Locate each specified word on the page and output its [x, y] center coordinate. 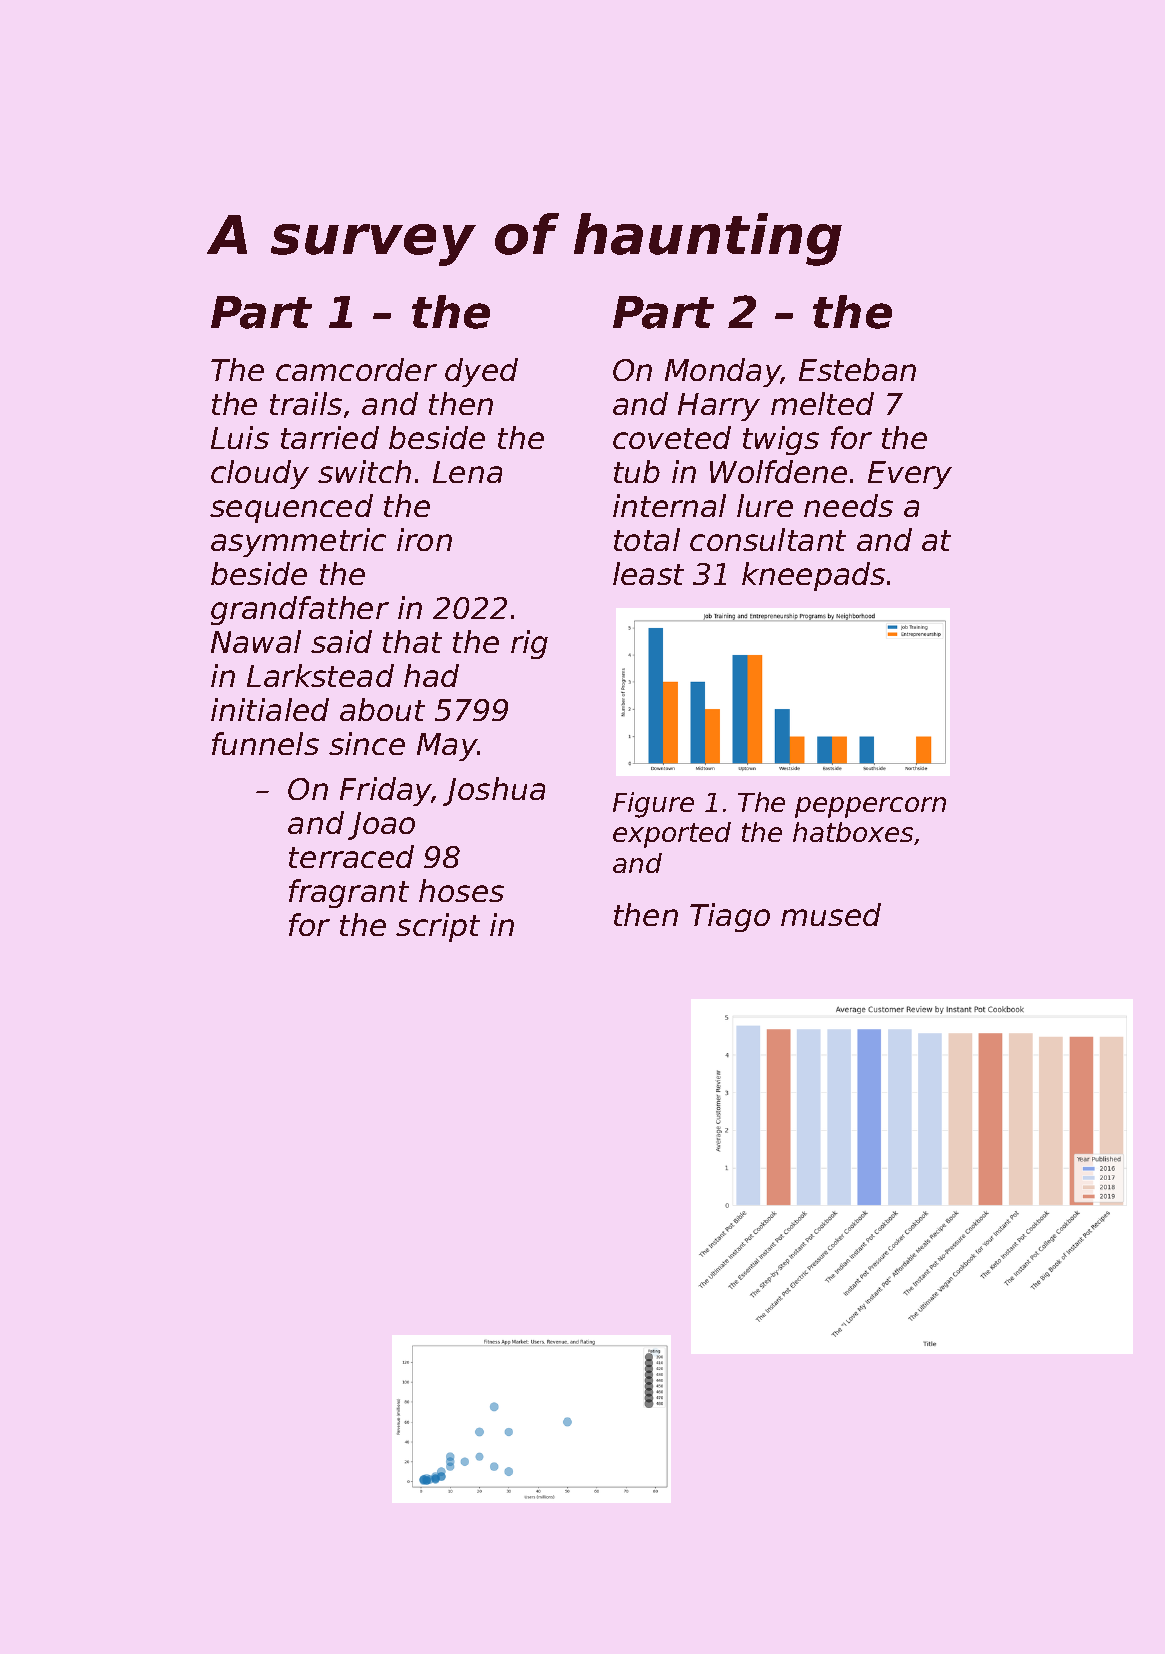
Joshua [494, 791]
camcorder [356, 369]
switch [364, 471]
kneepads [813, 576]
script [438, 927]
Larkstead [320, 675]
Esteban [857, 369]
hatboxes [854, 833]
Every [910, 475]
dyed [481, 372]
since [367, 743]
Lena [467, 472]
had [431, 675]
